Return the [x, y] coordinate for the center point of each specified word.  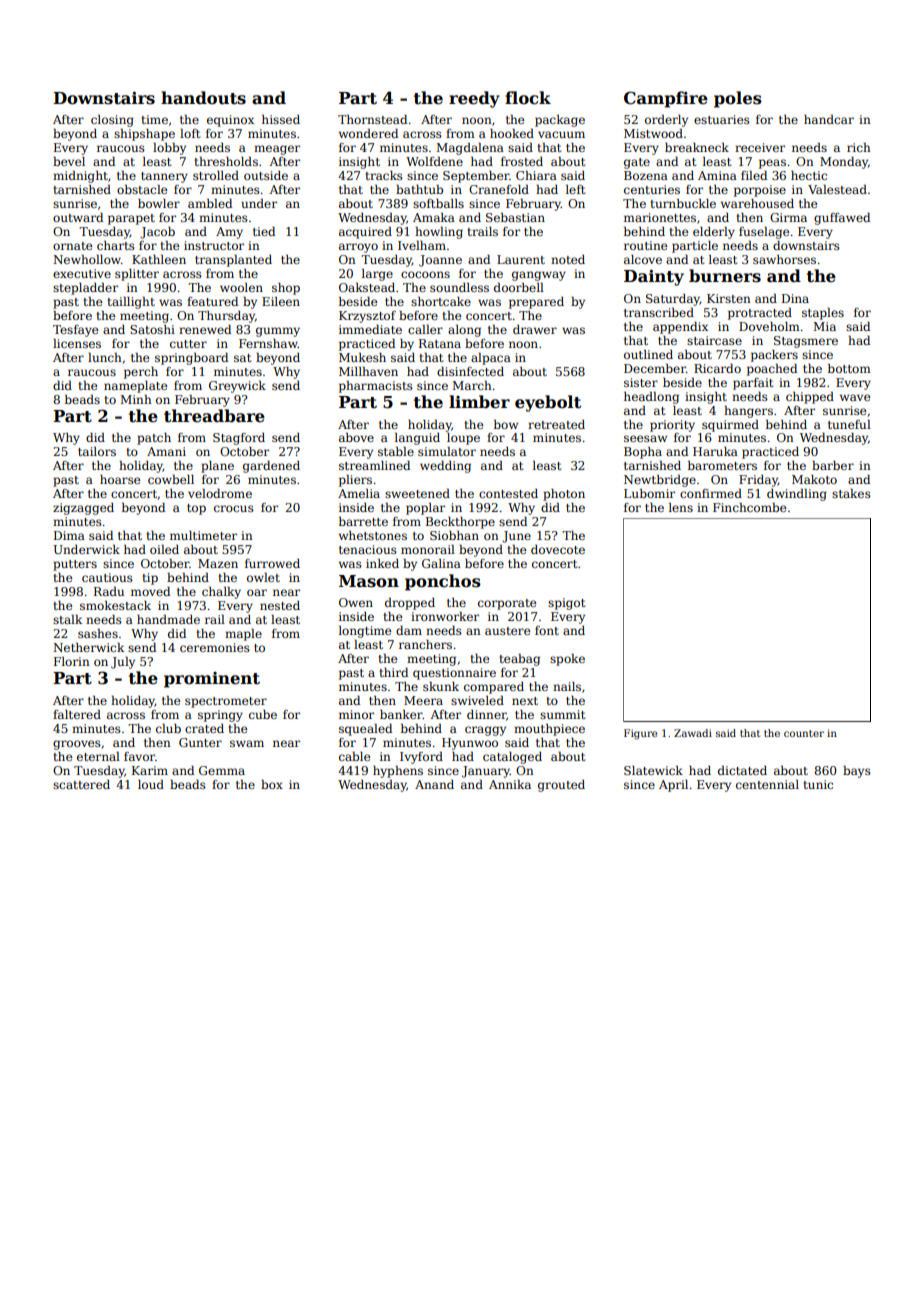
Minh [136, 399]
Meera [423, 700]
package [560, 121]
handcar [829, 119]
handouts [203, 98]
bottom [849, 368]
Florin [72, 661]
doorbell [519, 287]
